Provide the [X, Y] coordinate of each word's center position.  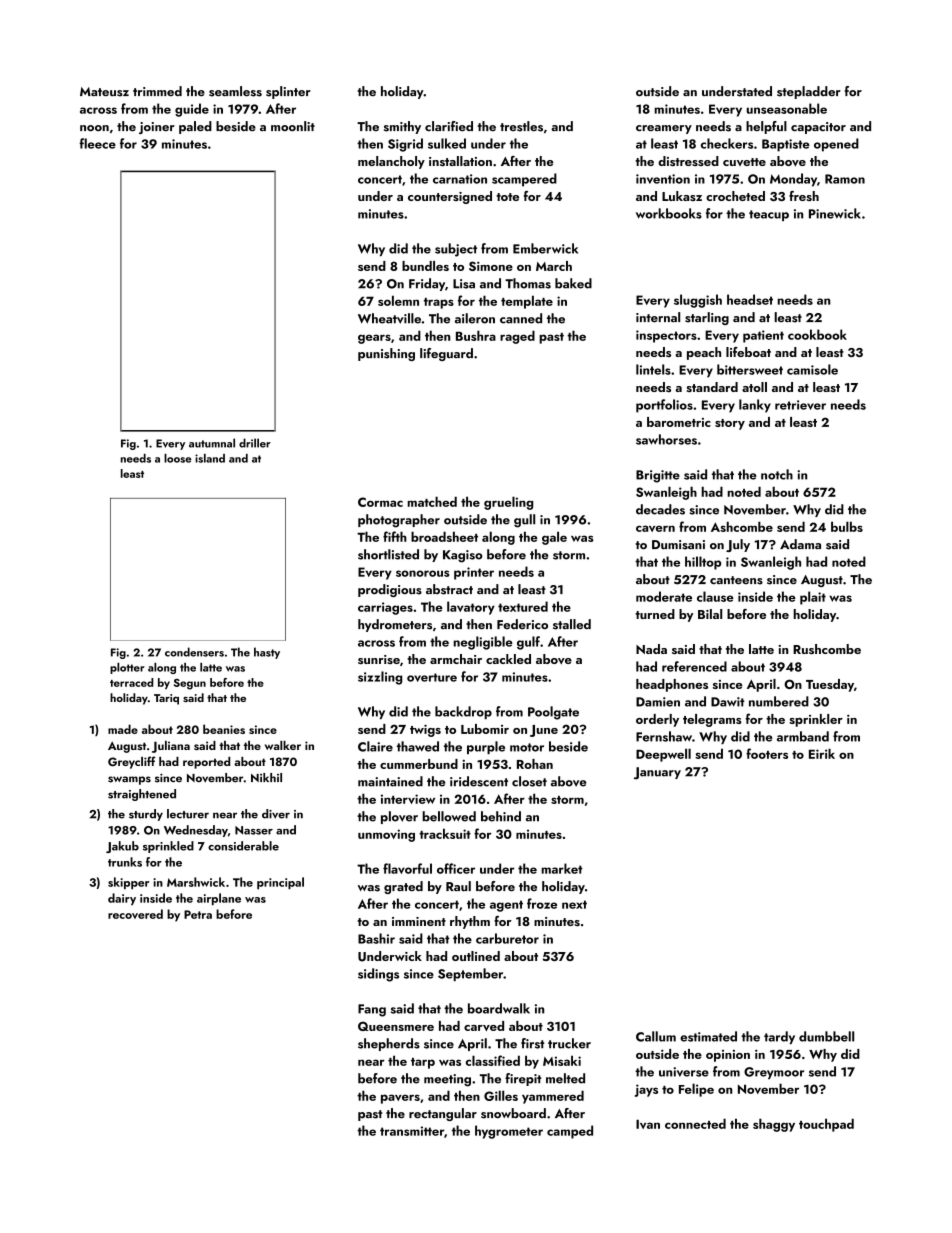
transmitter [412, 1131]
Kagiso [463, 556]
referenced [694, 666]
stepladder [809, 92]
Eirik [822, 753]
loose [177, 458]
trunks [125, 862]
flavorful [407, 868]
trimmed [157, 91]
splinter [288, 92]
